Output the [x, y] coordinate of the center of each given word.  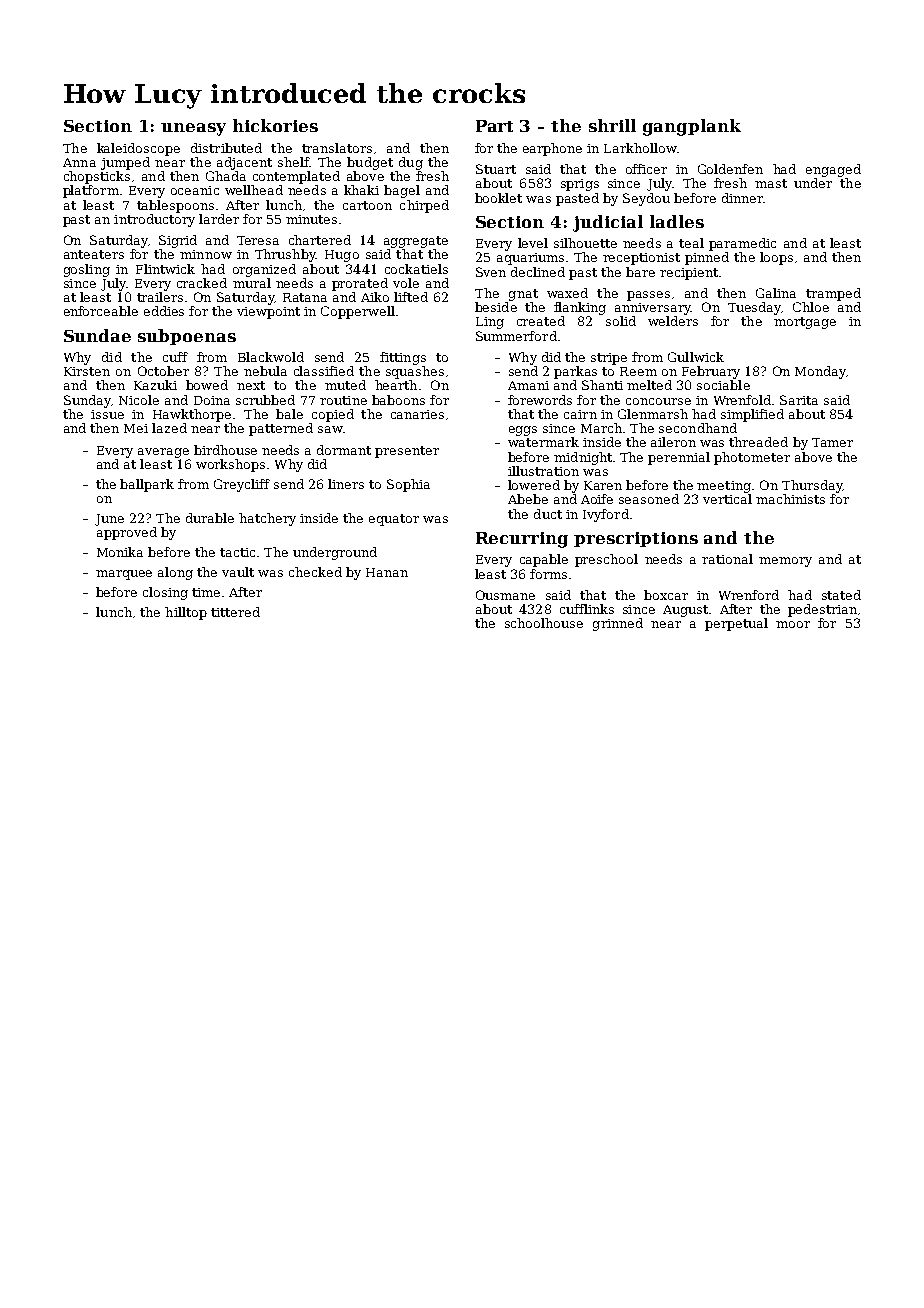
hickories [275, 125]
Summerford [516, 336]
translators [337, 148]
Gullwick [696, 357]
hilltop [186, 613]
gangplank [692, 127]
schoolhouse [544, 623]
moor [793, 624]
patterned [281, 429]
